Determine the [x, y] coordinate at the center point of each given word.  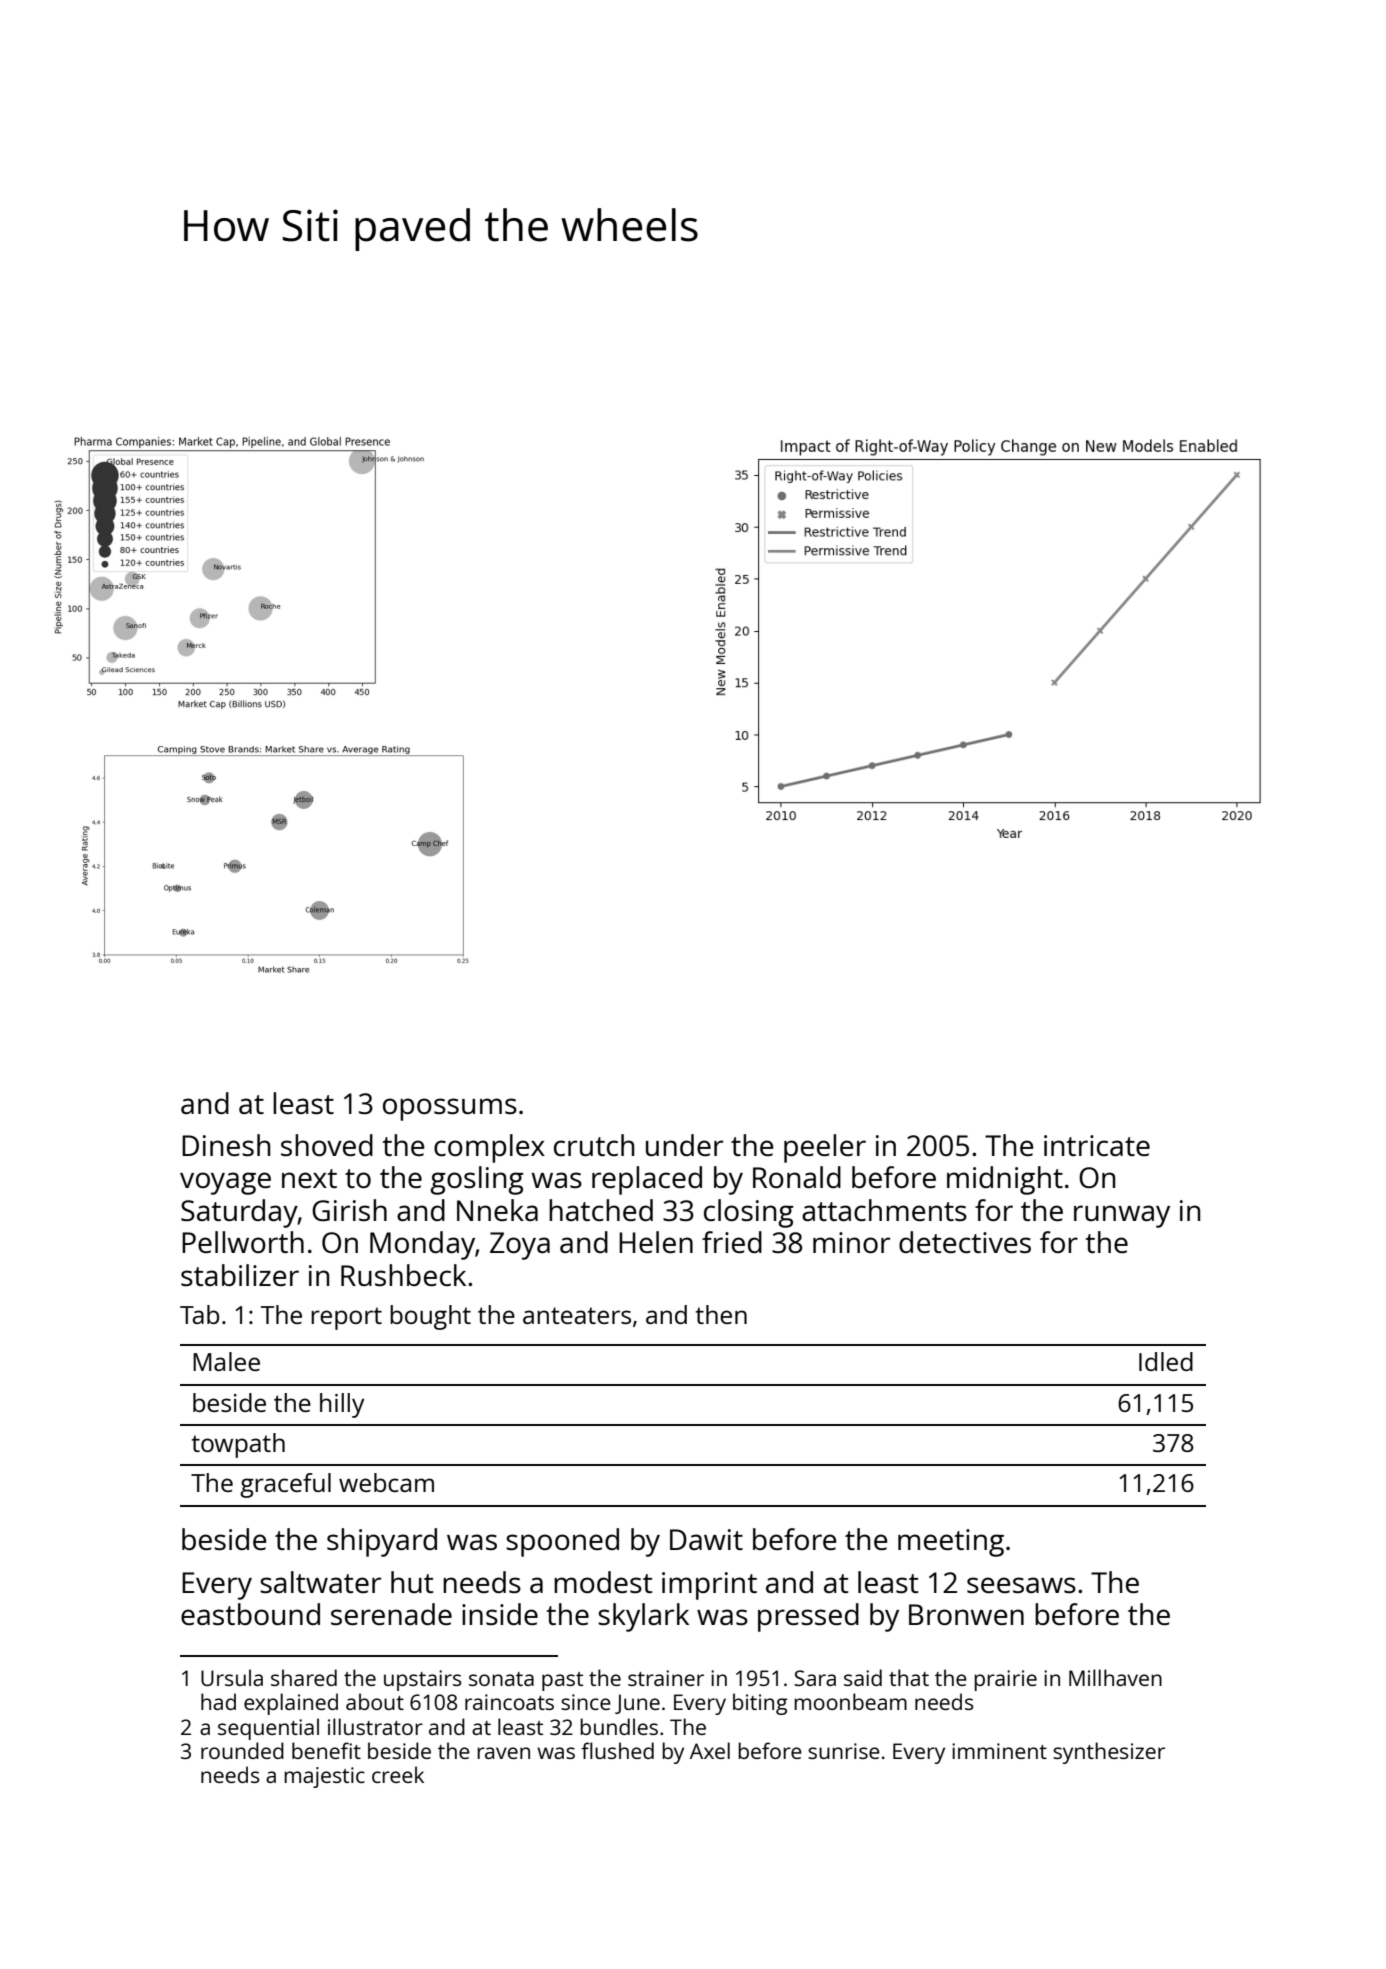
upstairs [423, 1680]
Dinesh [226, 1145]
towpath [238, 1445]
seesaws [1021, 1585]
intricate [1097, 1145]
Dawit [706, 1539]
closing [749, 1213]
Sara [815, 1678]
